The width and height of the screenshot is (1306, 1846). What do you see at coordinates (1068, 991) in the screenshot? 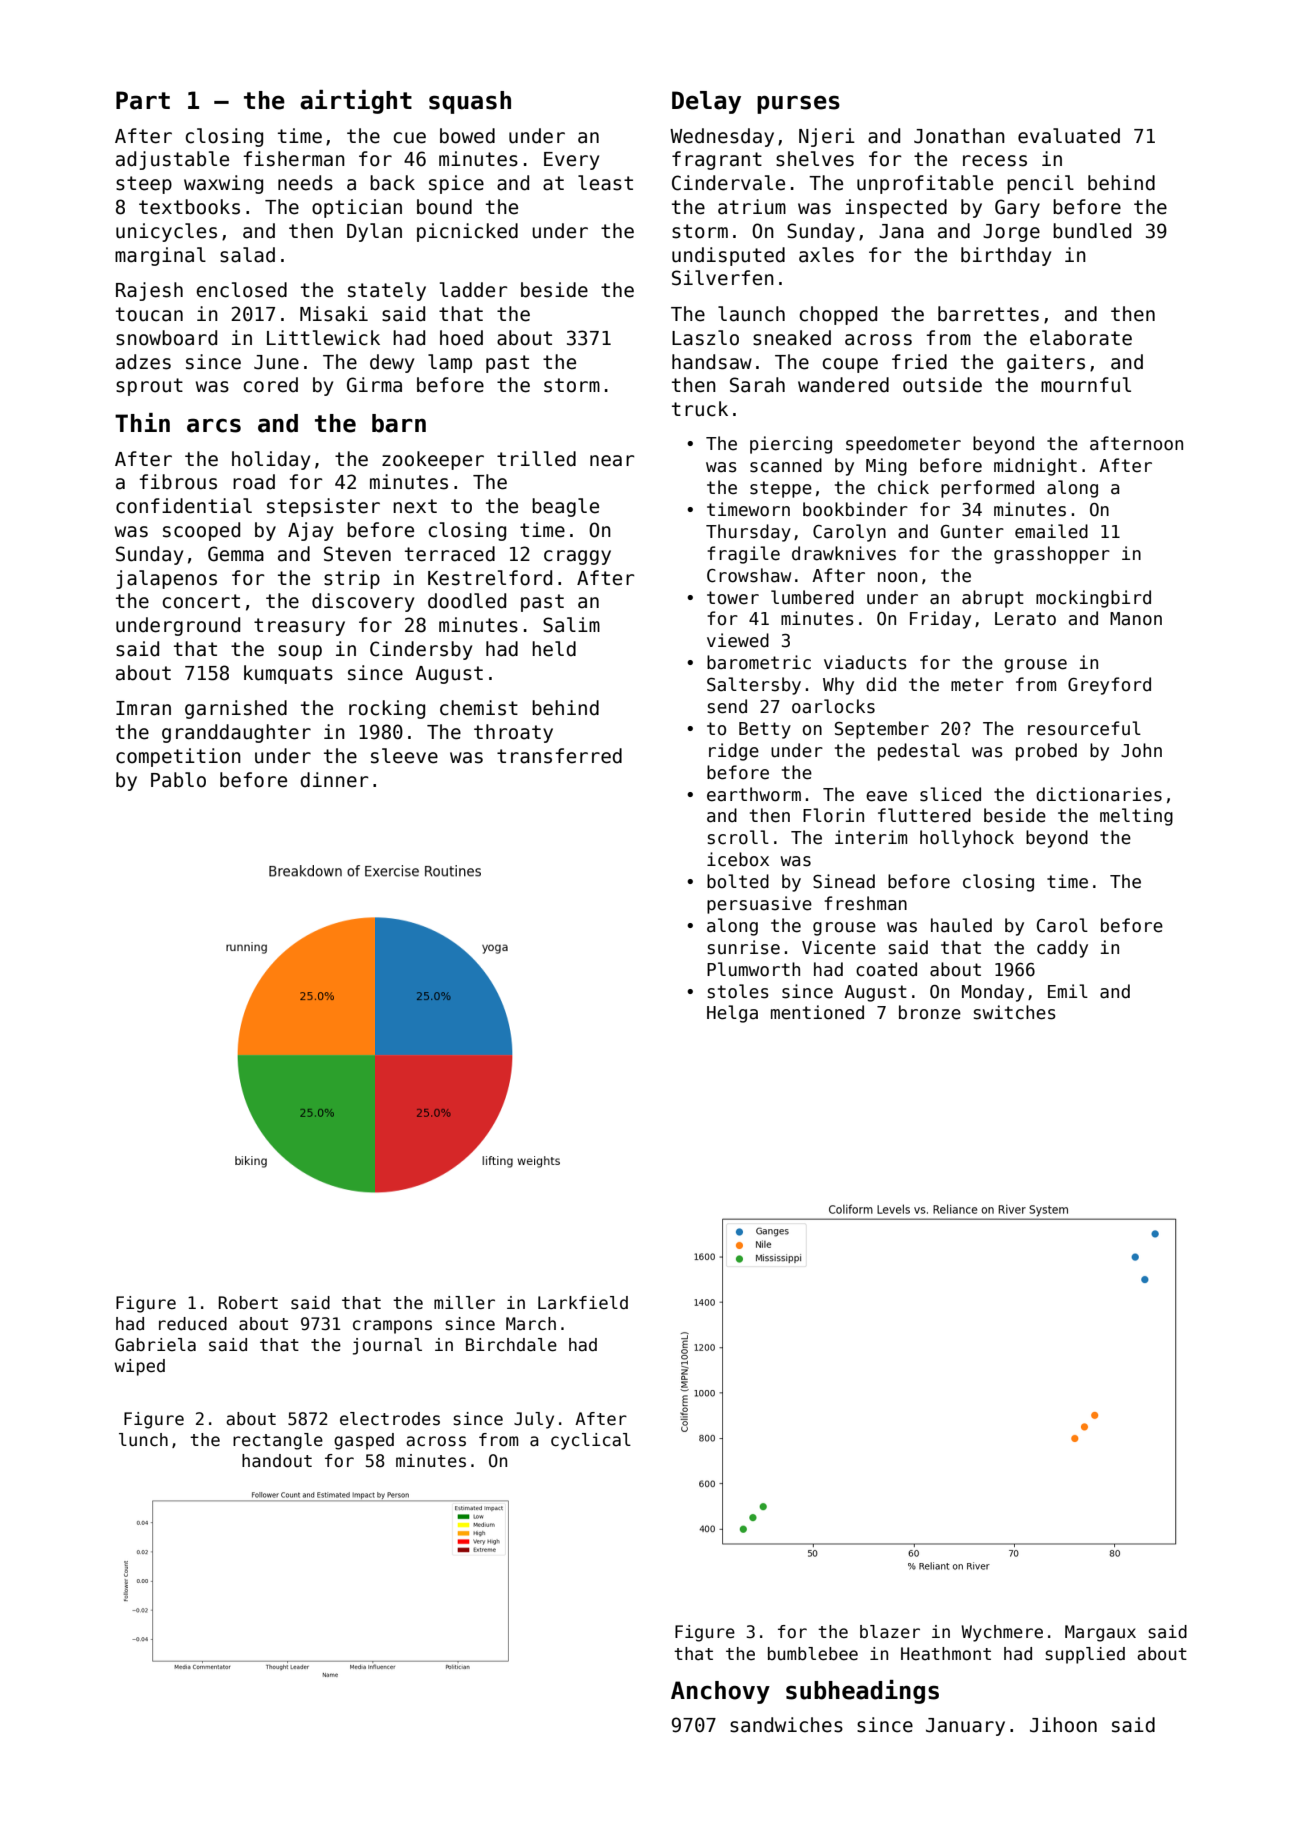
I see `Emil` at bounding box center [1068, 991].
